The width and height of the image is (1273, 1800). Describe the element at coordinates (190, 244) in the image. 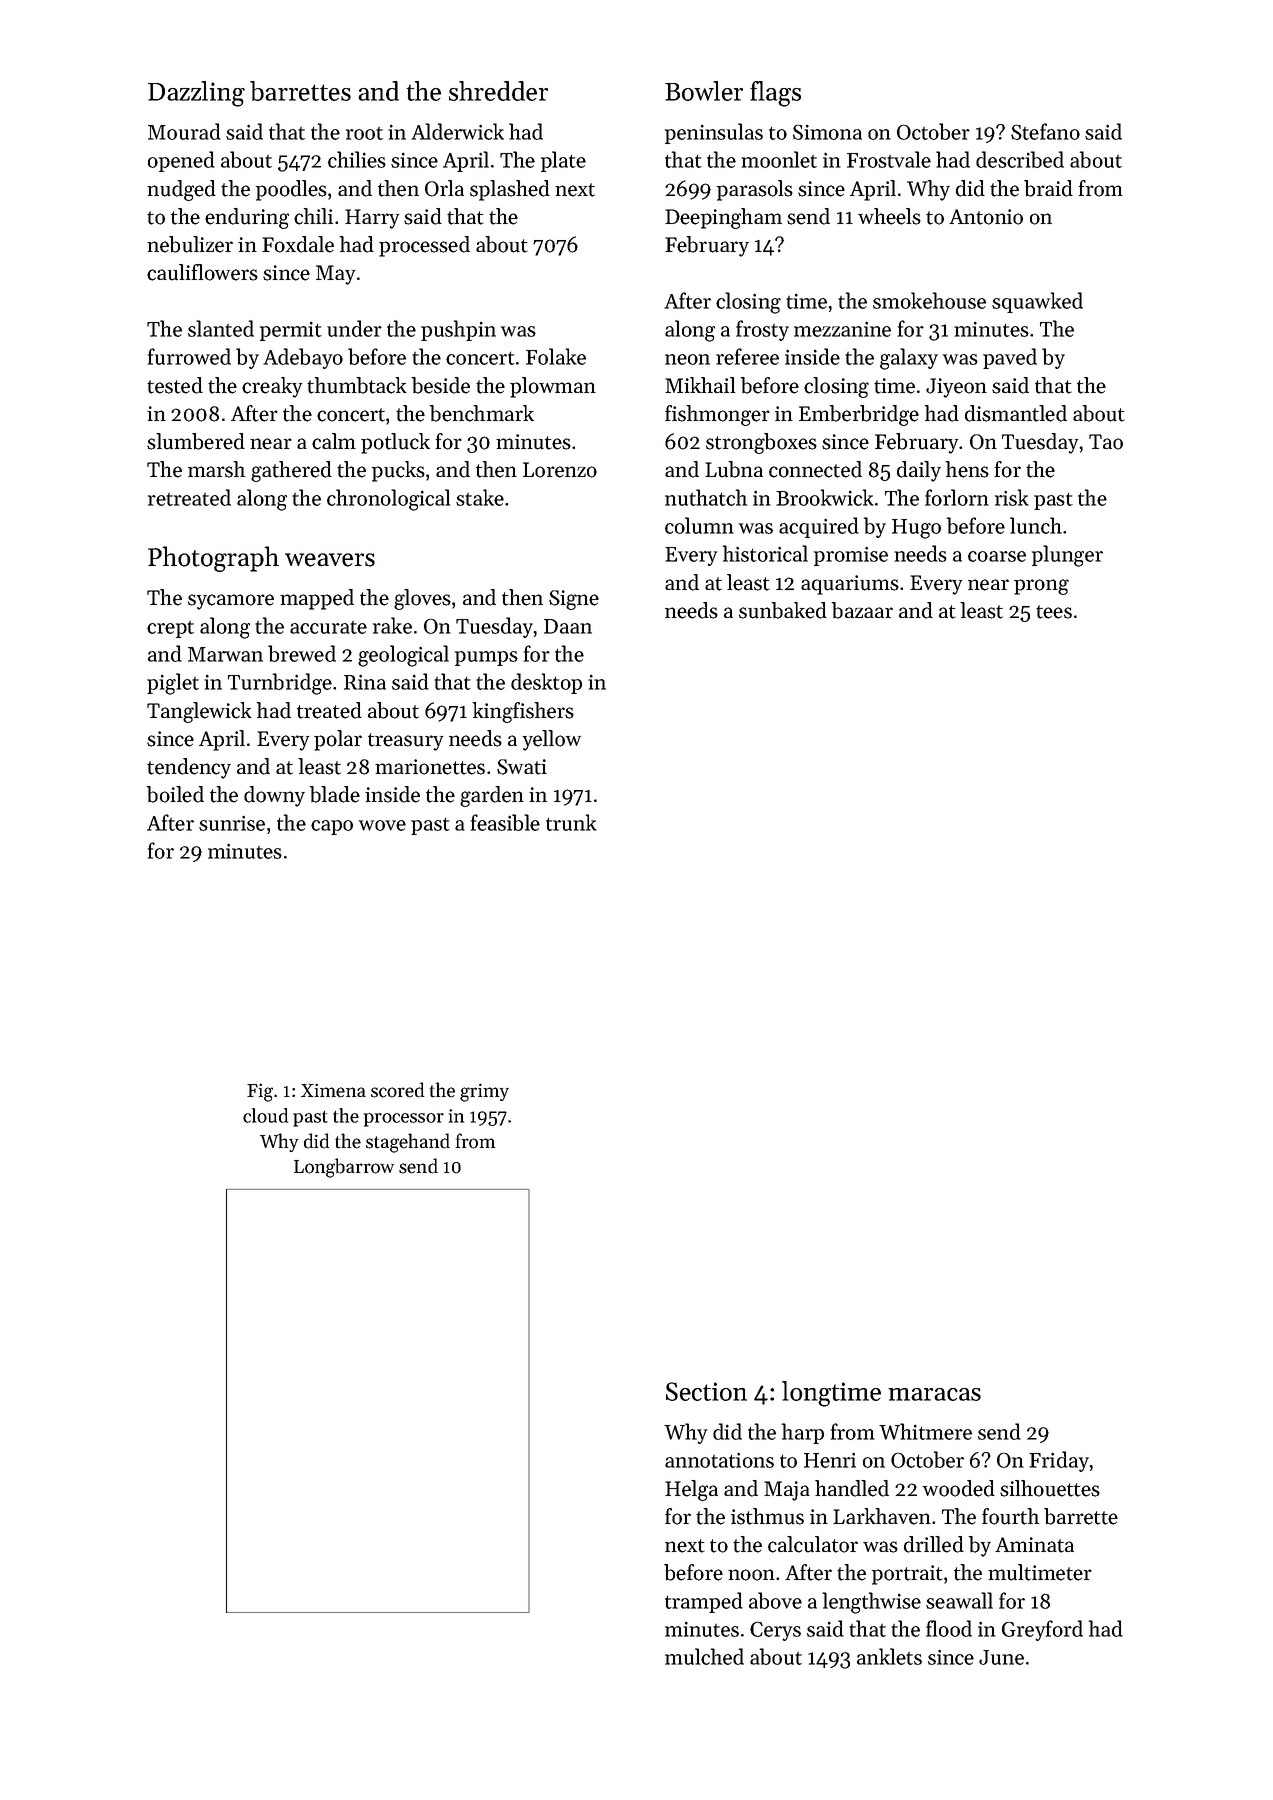

I see `nebulizer` at that location.
